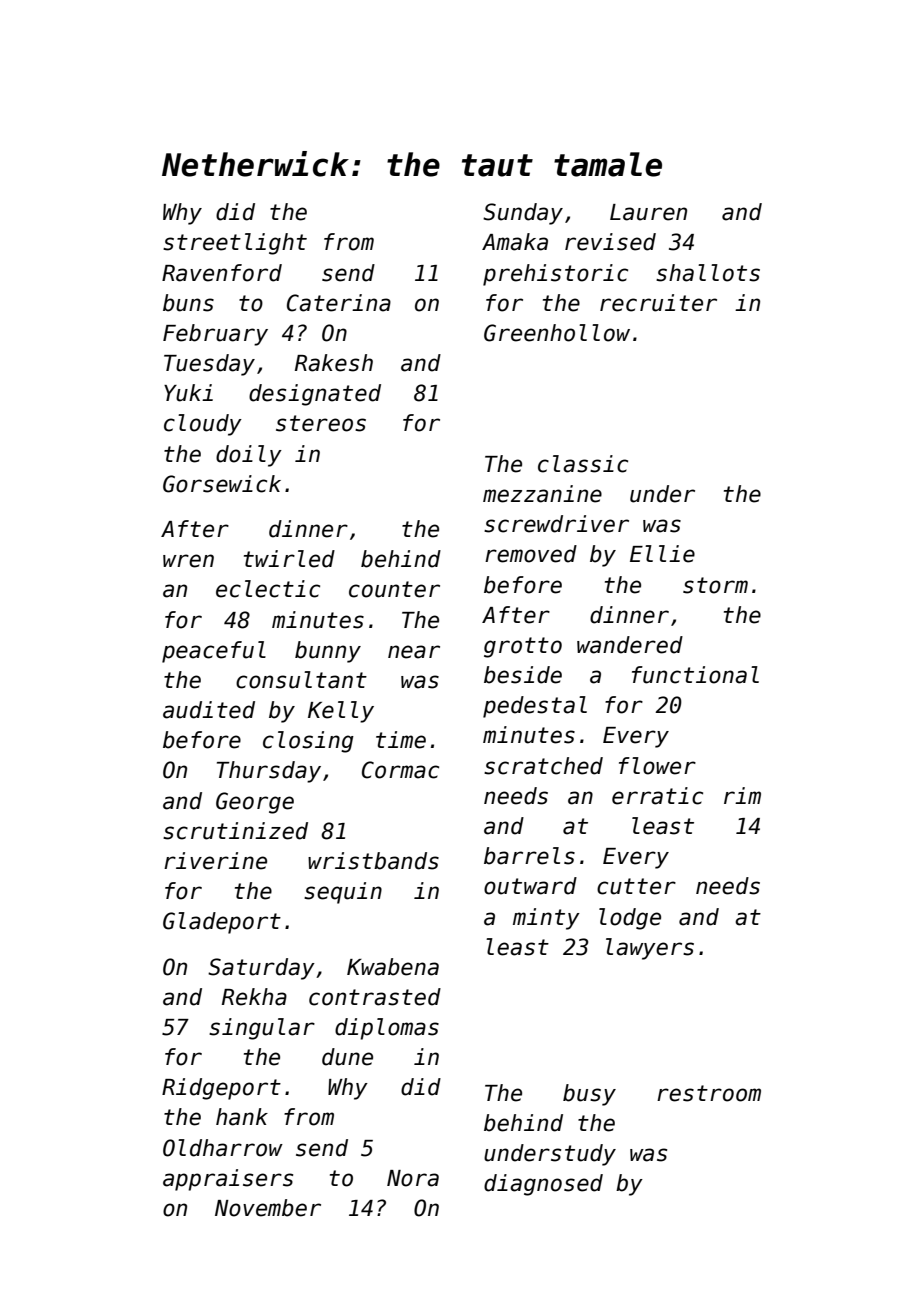  What do you see at coordinates (515, 242) in the image?
I see `Amaka` at bounding box center [515, 242].
